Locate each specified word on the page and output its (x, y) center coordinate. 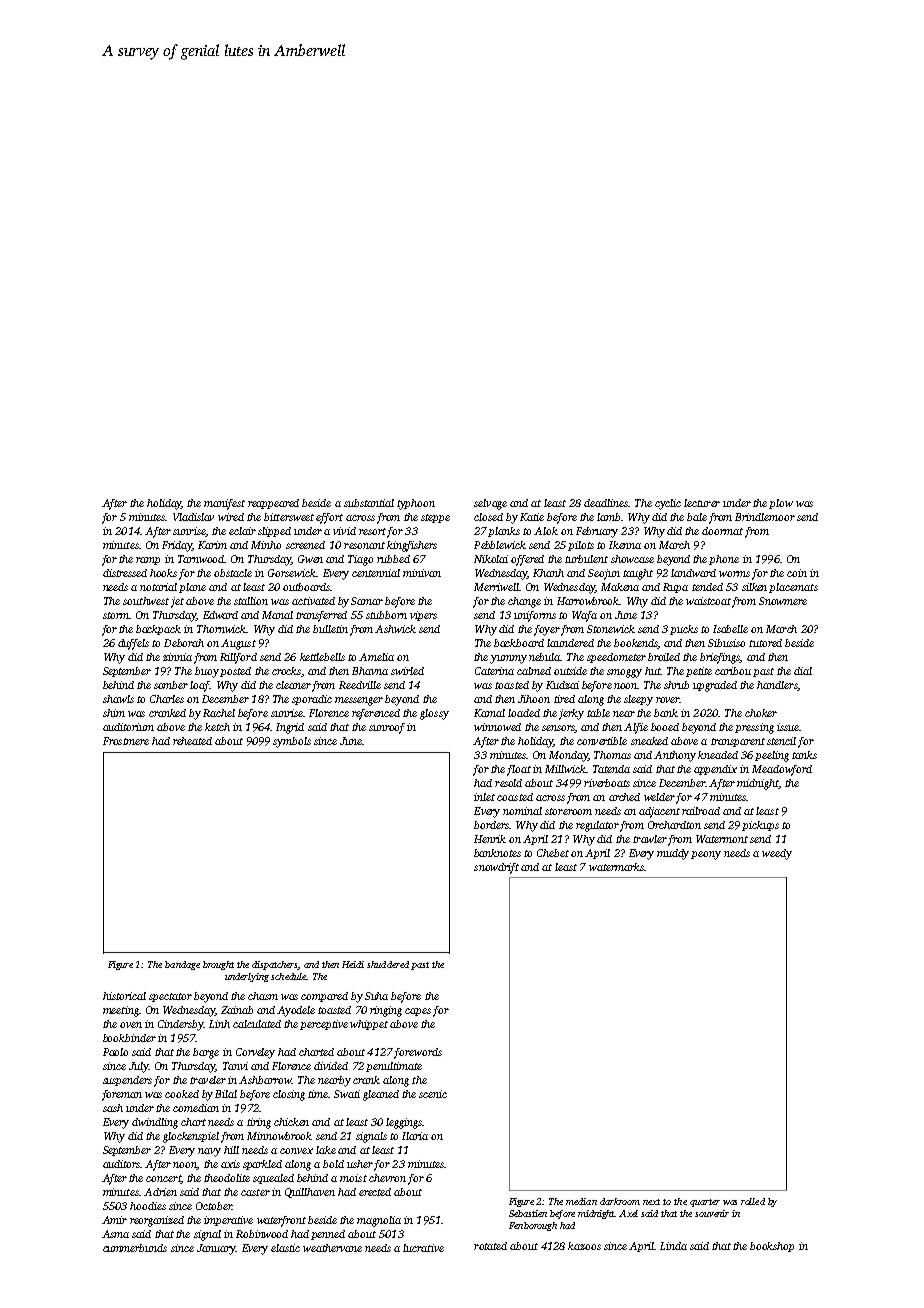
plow (781, 504)
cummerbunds (135, 1248)
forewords (418, 1053)
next (651, 1202)
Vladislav (193, 517)
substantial (369, 503)
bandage (182, 965)
